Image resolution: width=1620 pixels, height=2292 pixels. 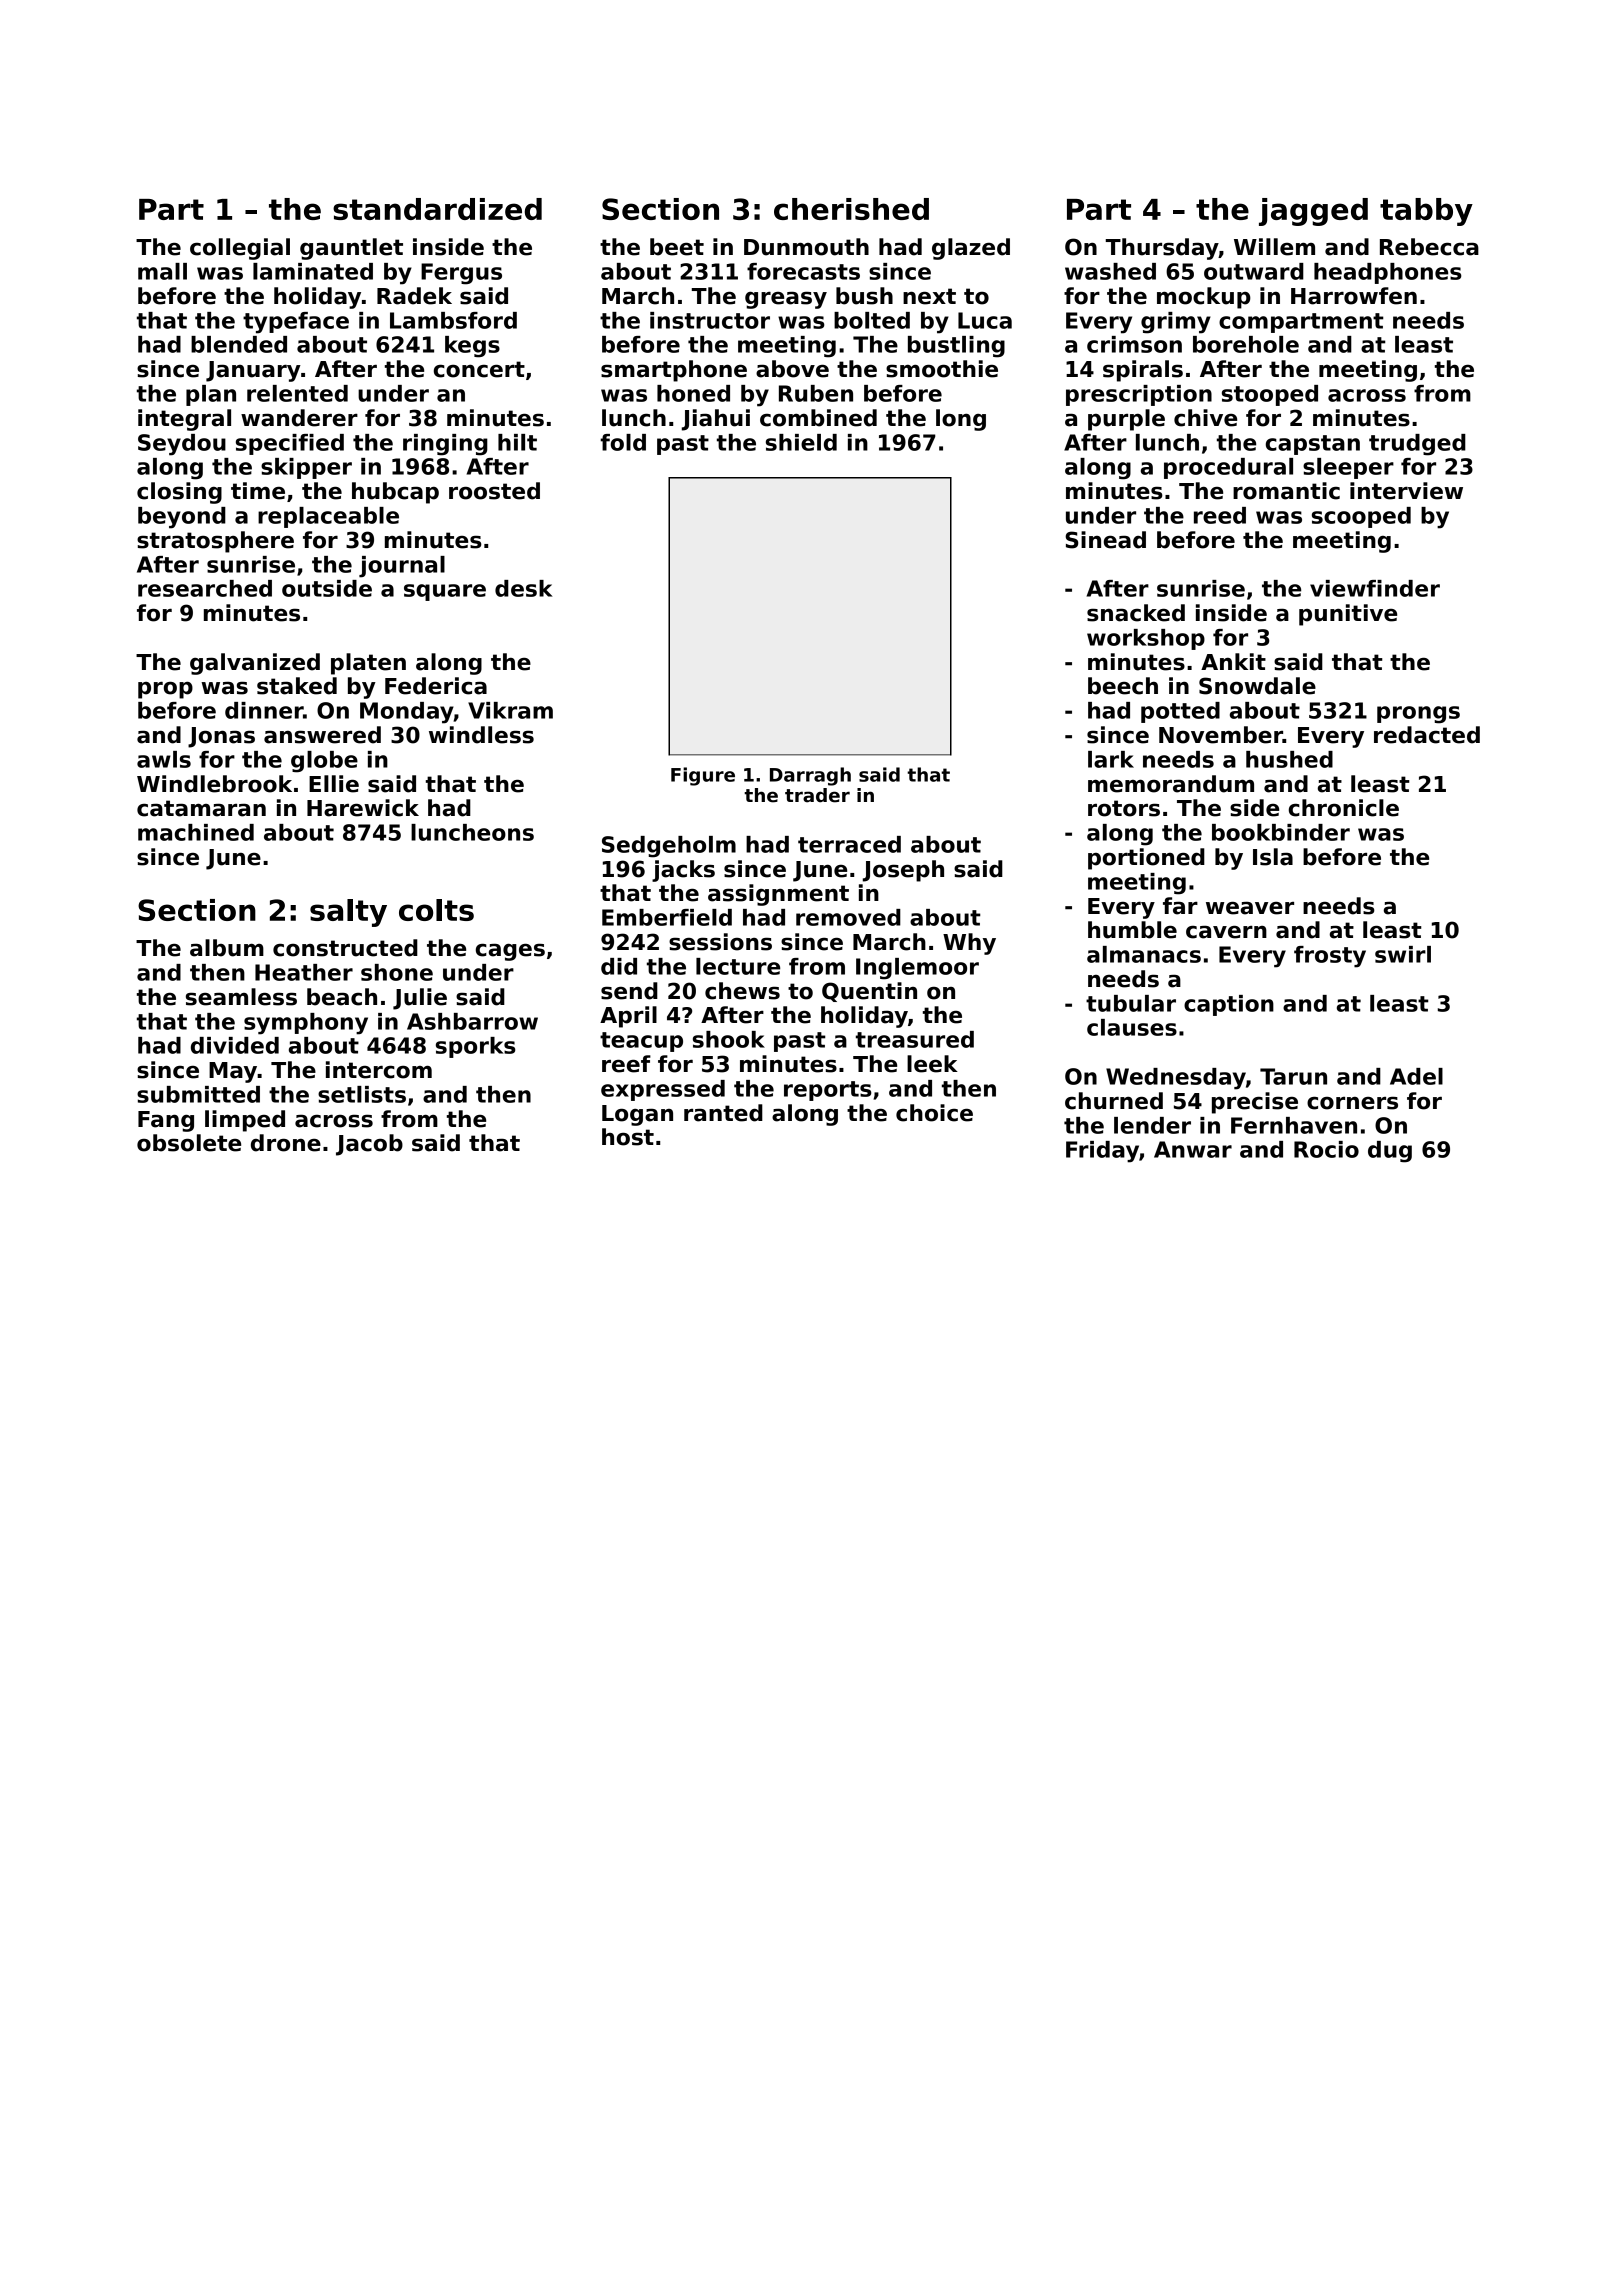 What do you see at coordinates (162, 271) in the image?
I see `mall` at bounding box center [162, 271].
